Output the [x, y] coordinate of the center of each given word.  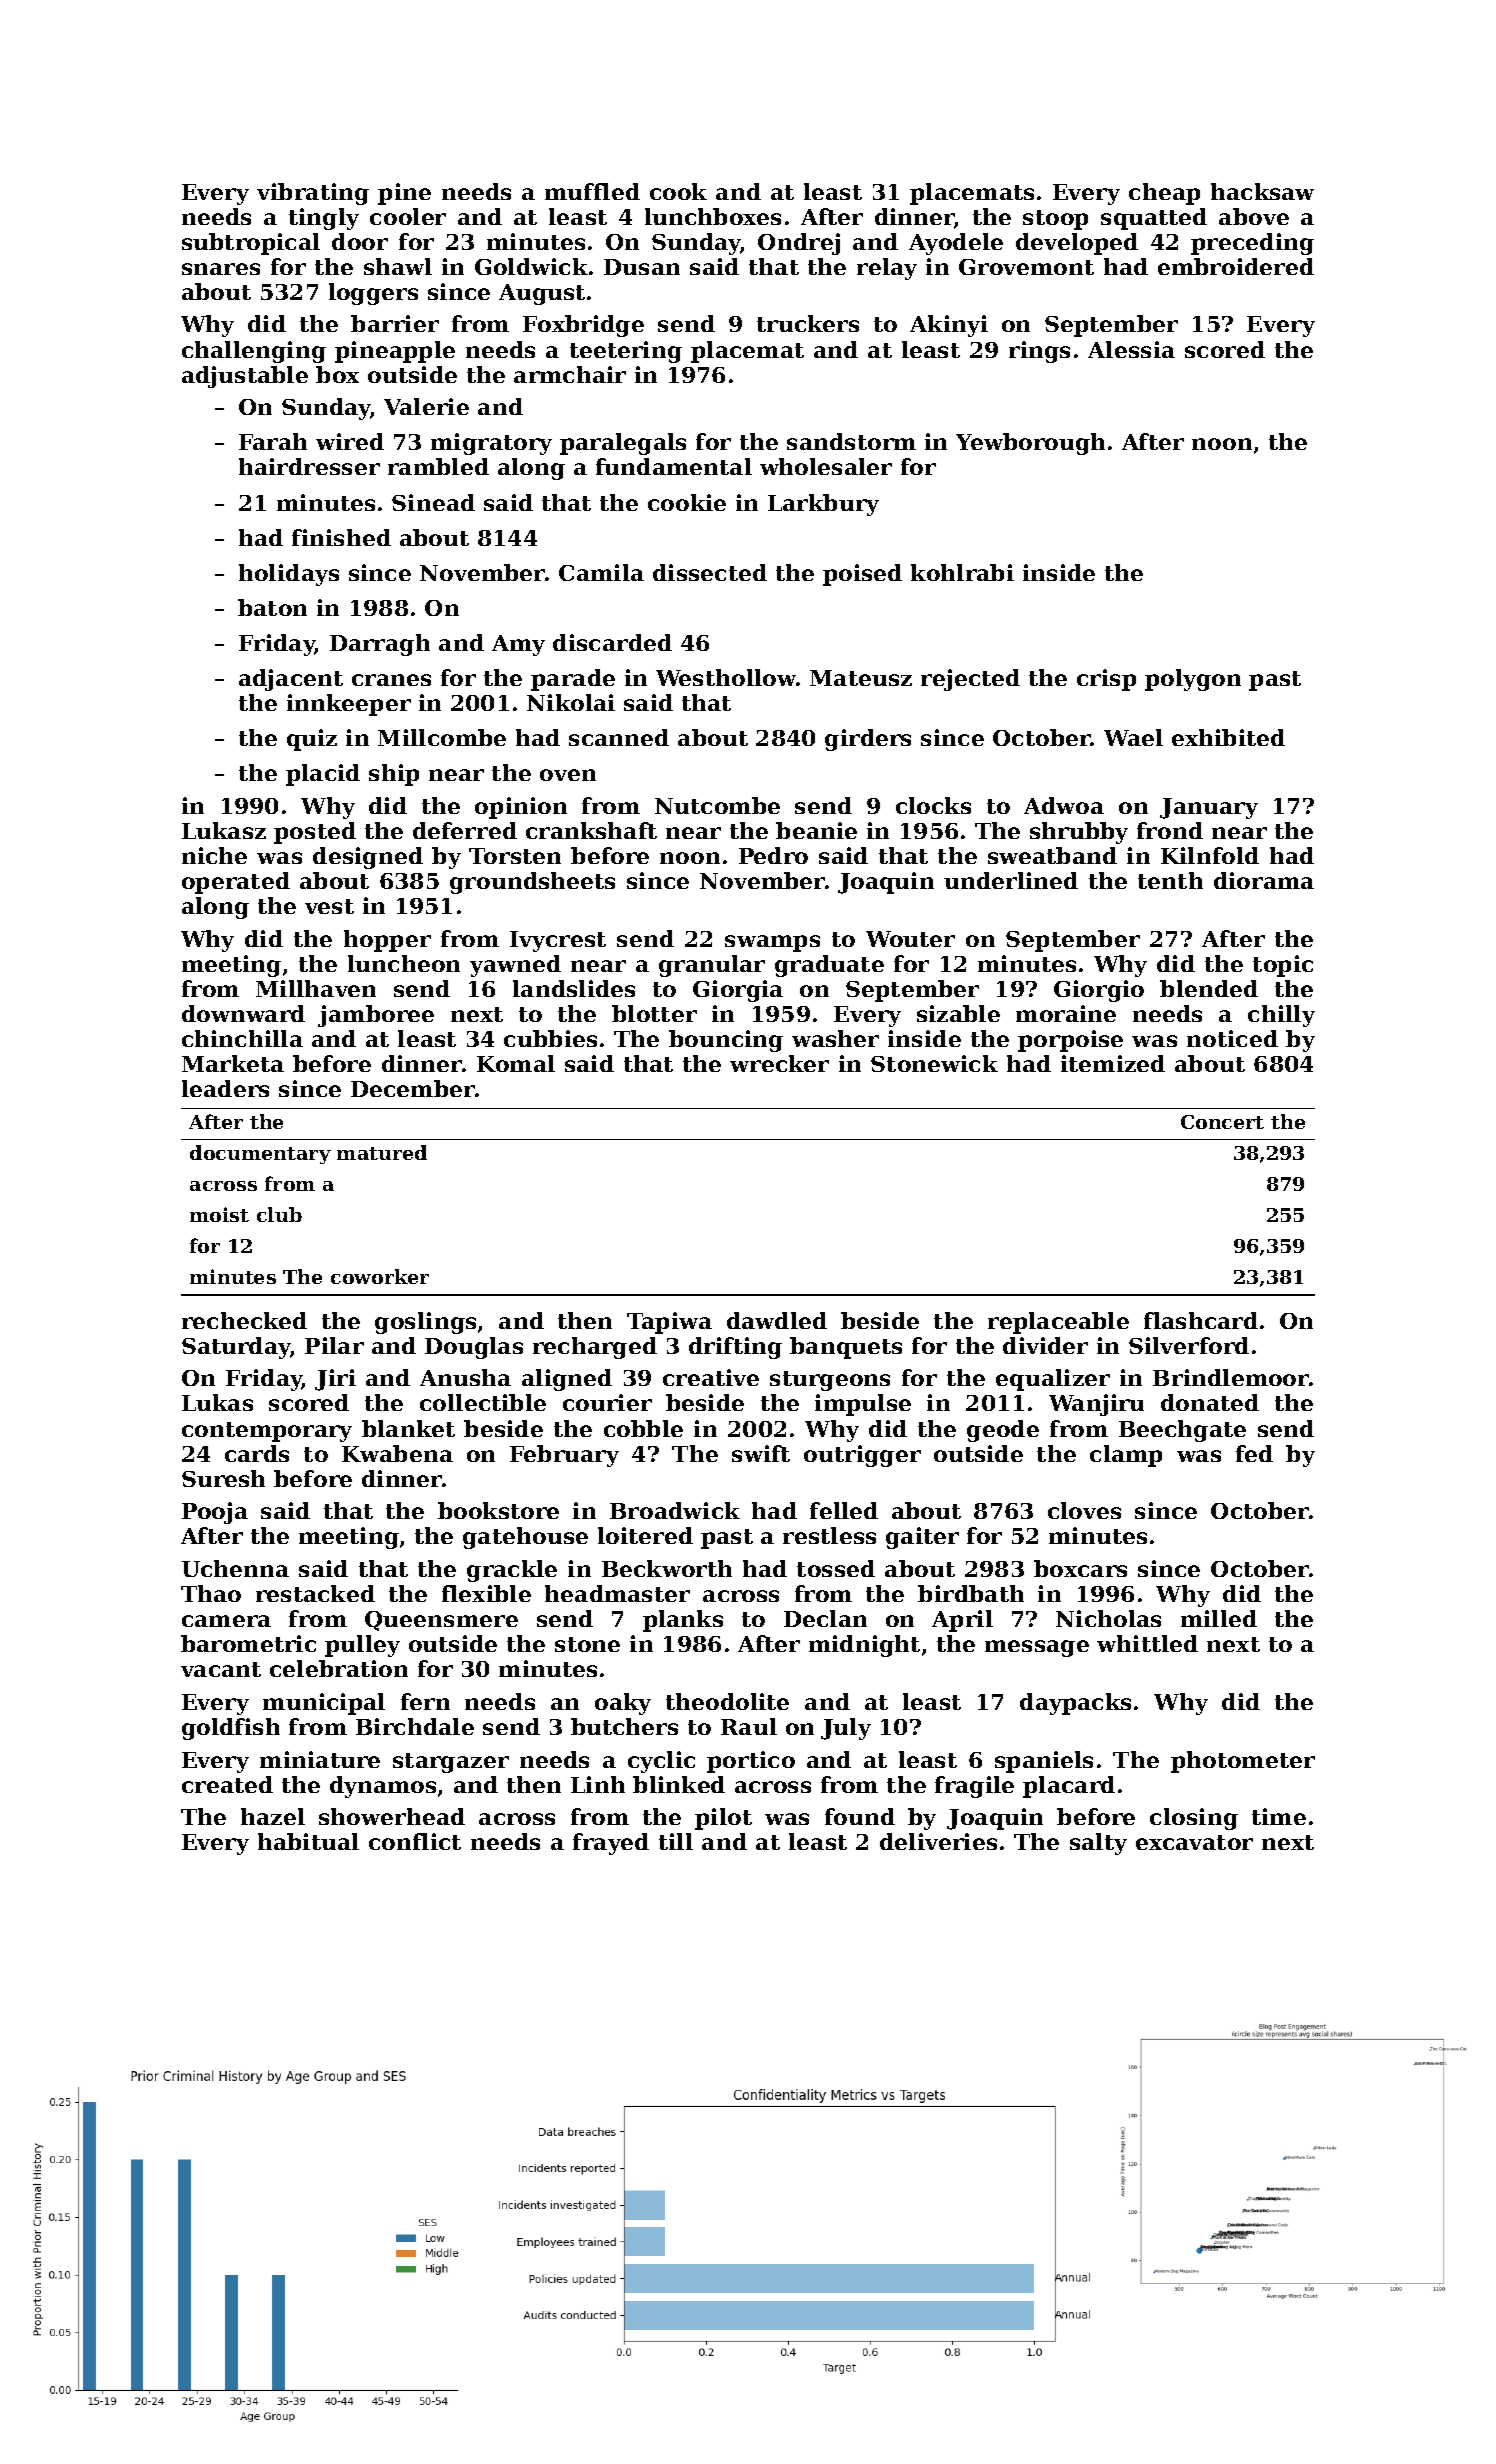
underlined [1011, 880]
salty [1098, 1844]
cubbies [550, 1038]
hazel [273, 1816]
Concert [1222, 1122]
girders [868, 740]
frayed [611, 1844]
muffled [592, 191]
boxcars [1080, 1568]
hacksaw [1262, 191]
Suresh [223, 1478]
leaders [225, 1088]
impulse [863, 1405]
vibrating [313, 194]
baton [272, 607]
